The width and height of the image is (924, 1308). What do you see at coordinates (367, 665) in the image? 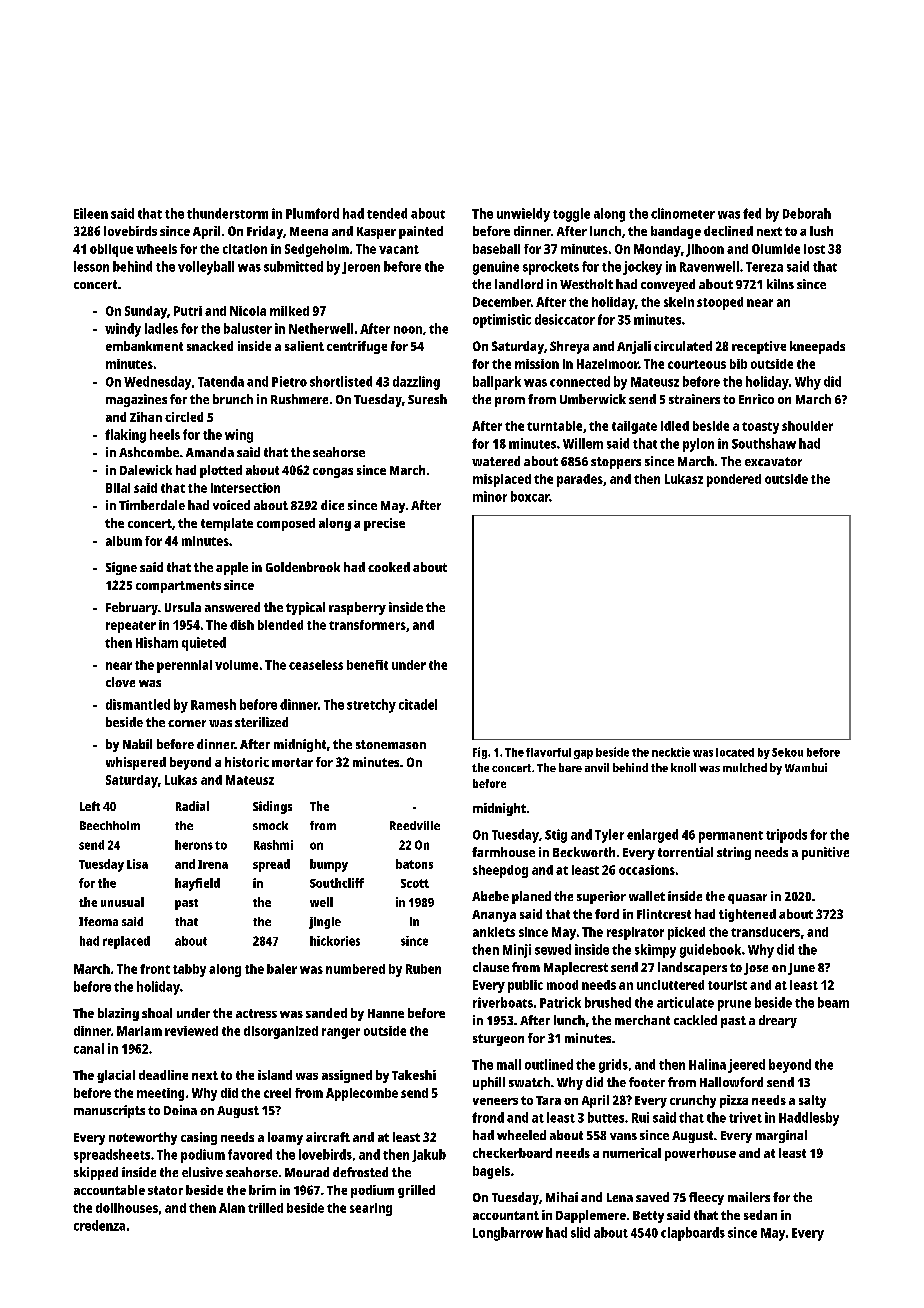
I see `benefit` at bounding box center [367, 665].
